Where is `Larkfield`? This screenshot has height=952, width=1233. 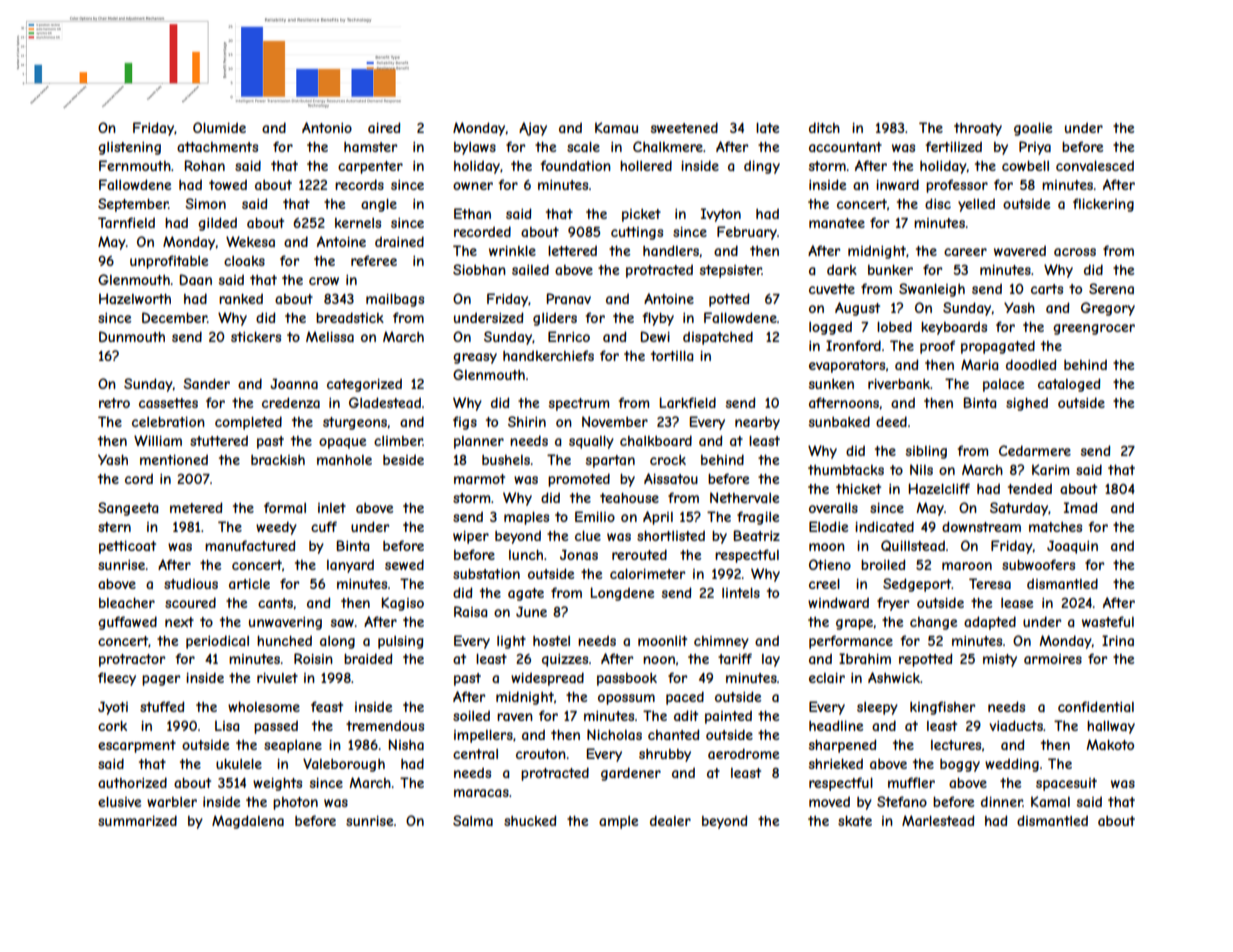
Larkfield is located at coordinates (687, 402).
